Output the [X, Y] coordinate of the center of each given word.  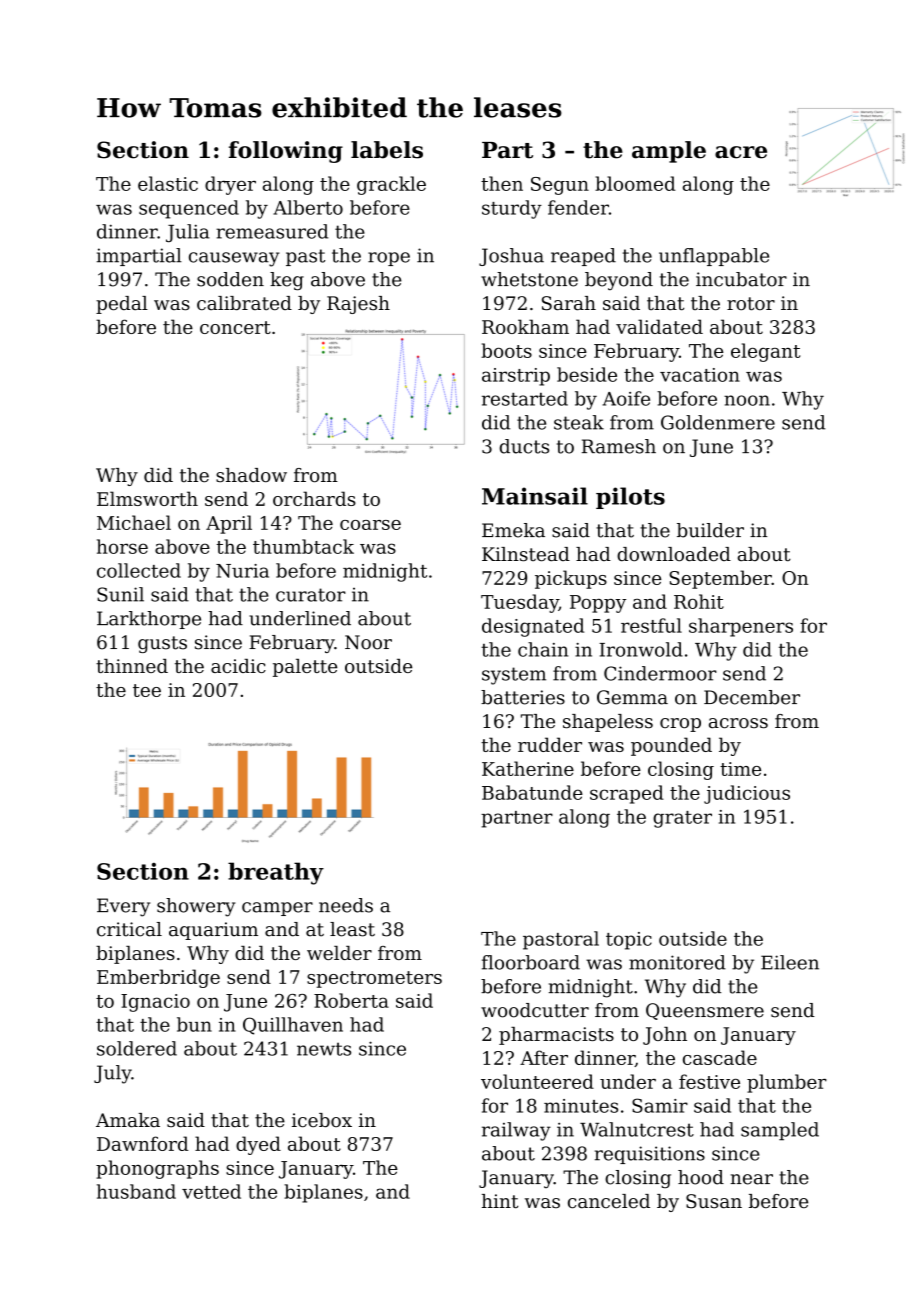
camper [277, 909]
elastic [168, 183]
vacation [700, 375]
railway [516, 1131]
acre [741, 152]
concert [235, 327]
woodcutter [535, 1010]
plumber [787, 1083]
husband [136, 1191]
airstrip [516, 377]
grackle [391, 185]
